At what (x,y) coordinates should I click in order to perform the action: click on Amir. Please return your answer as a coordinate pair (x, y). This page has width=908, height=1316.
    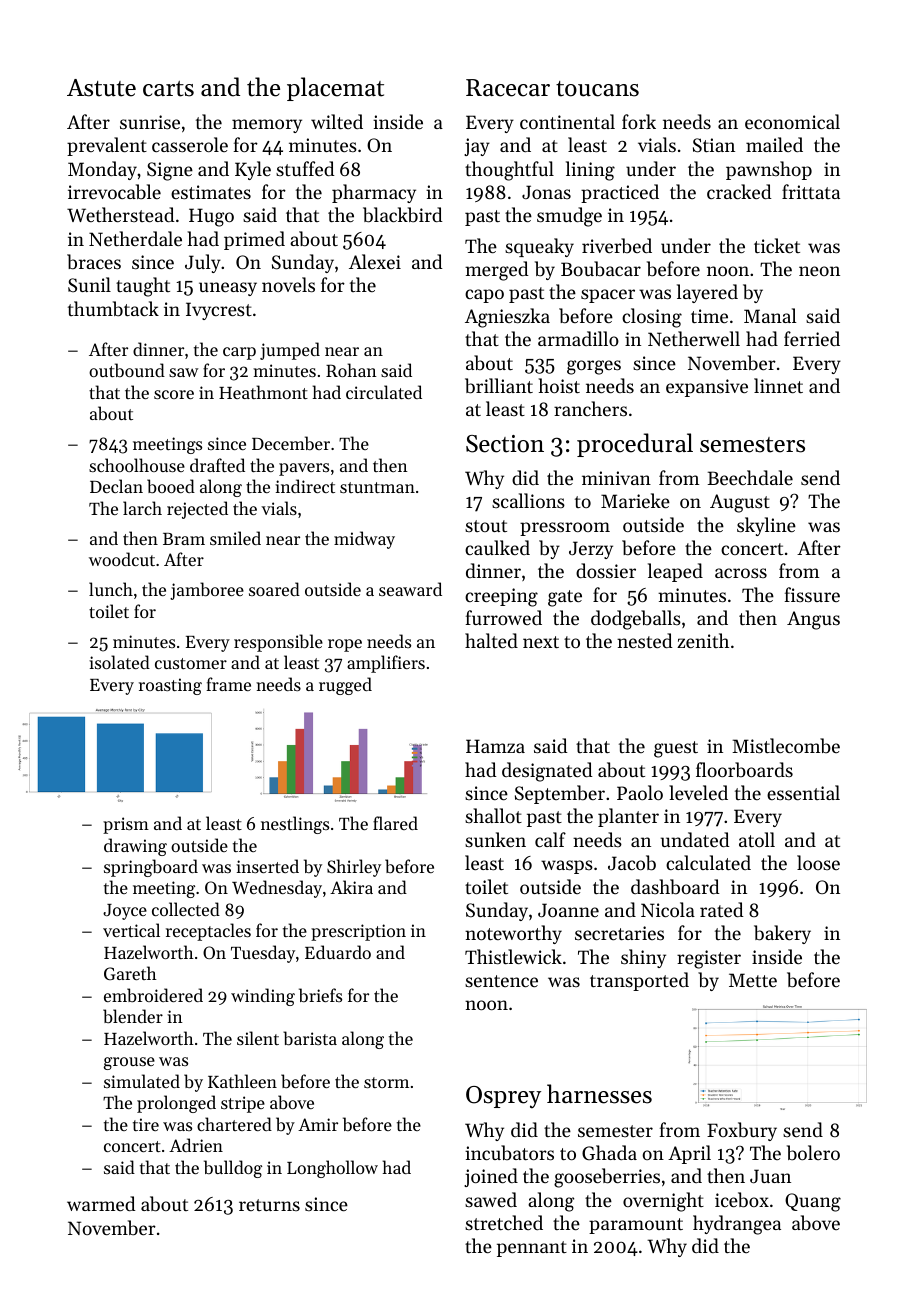
    Looking at the image, I should click on (318, 1124).
